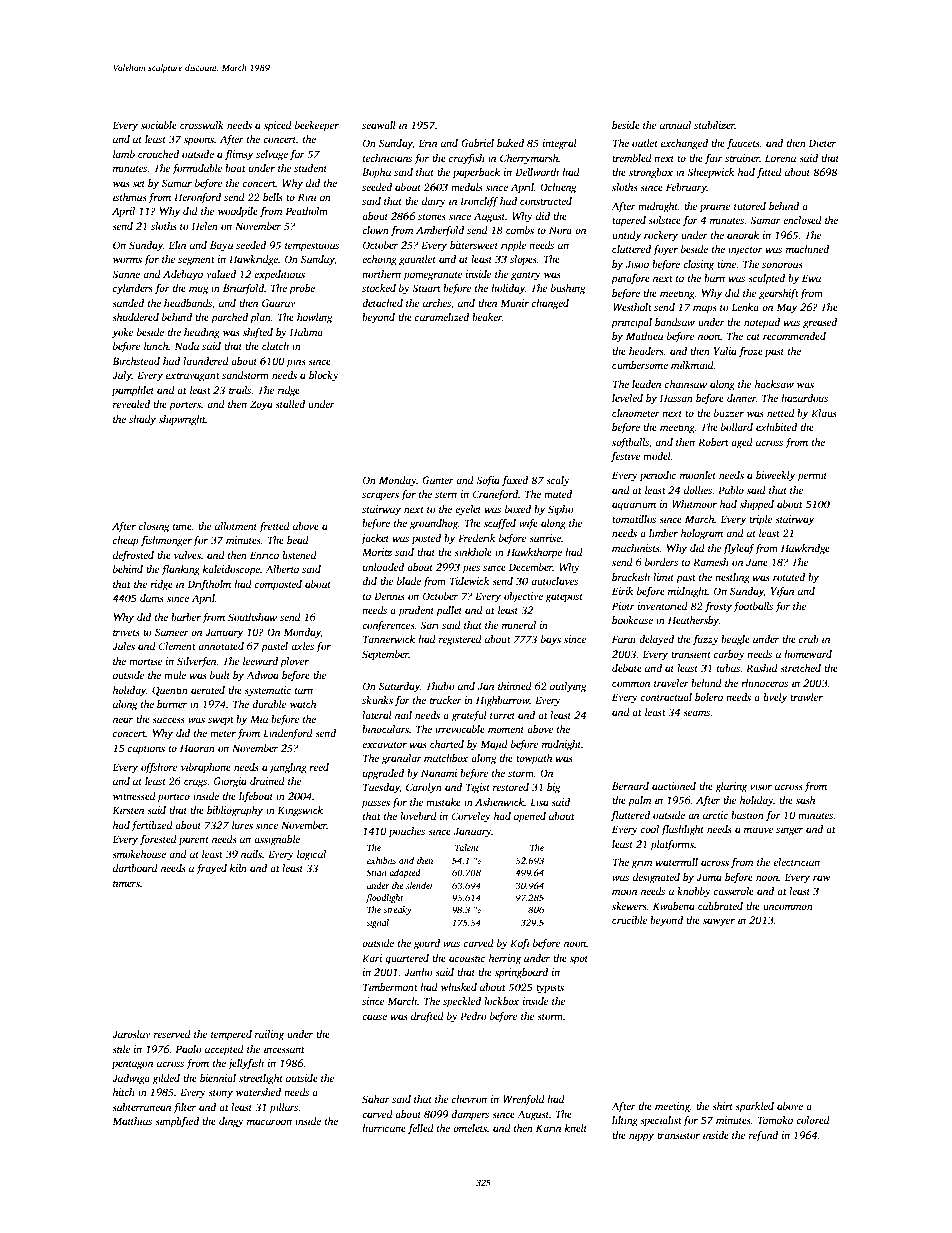  Describe the element at coordinates (745, 250) in the screenshot. I see `injector` at that location.
